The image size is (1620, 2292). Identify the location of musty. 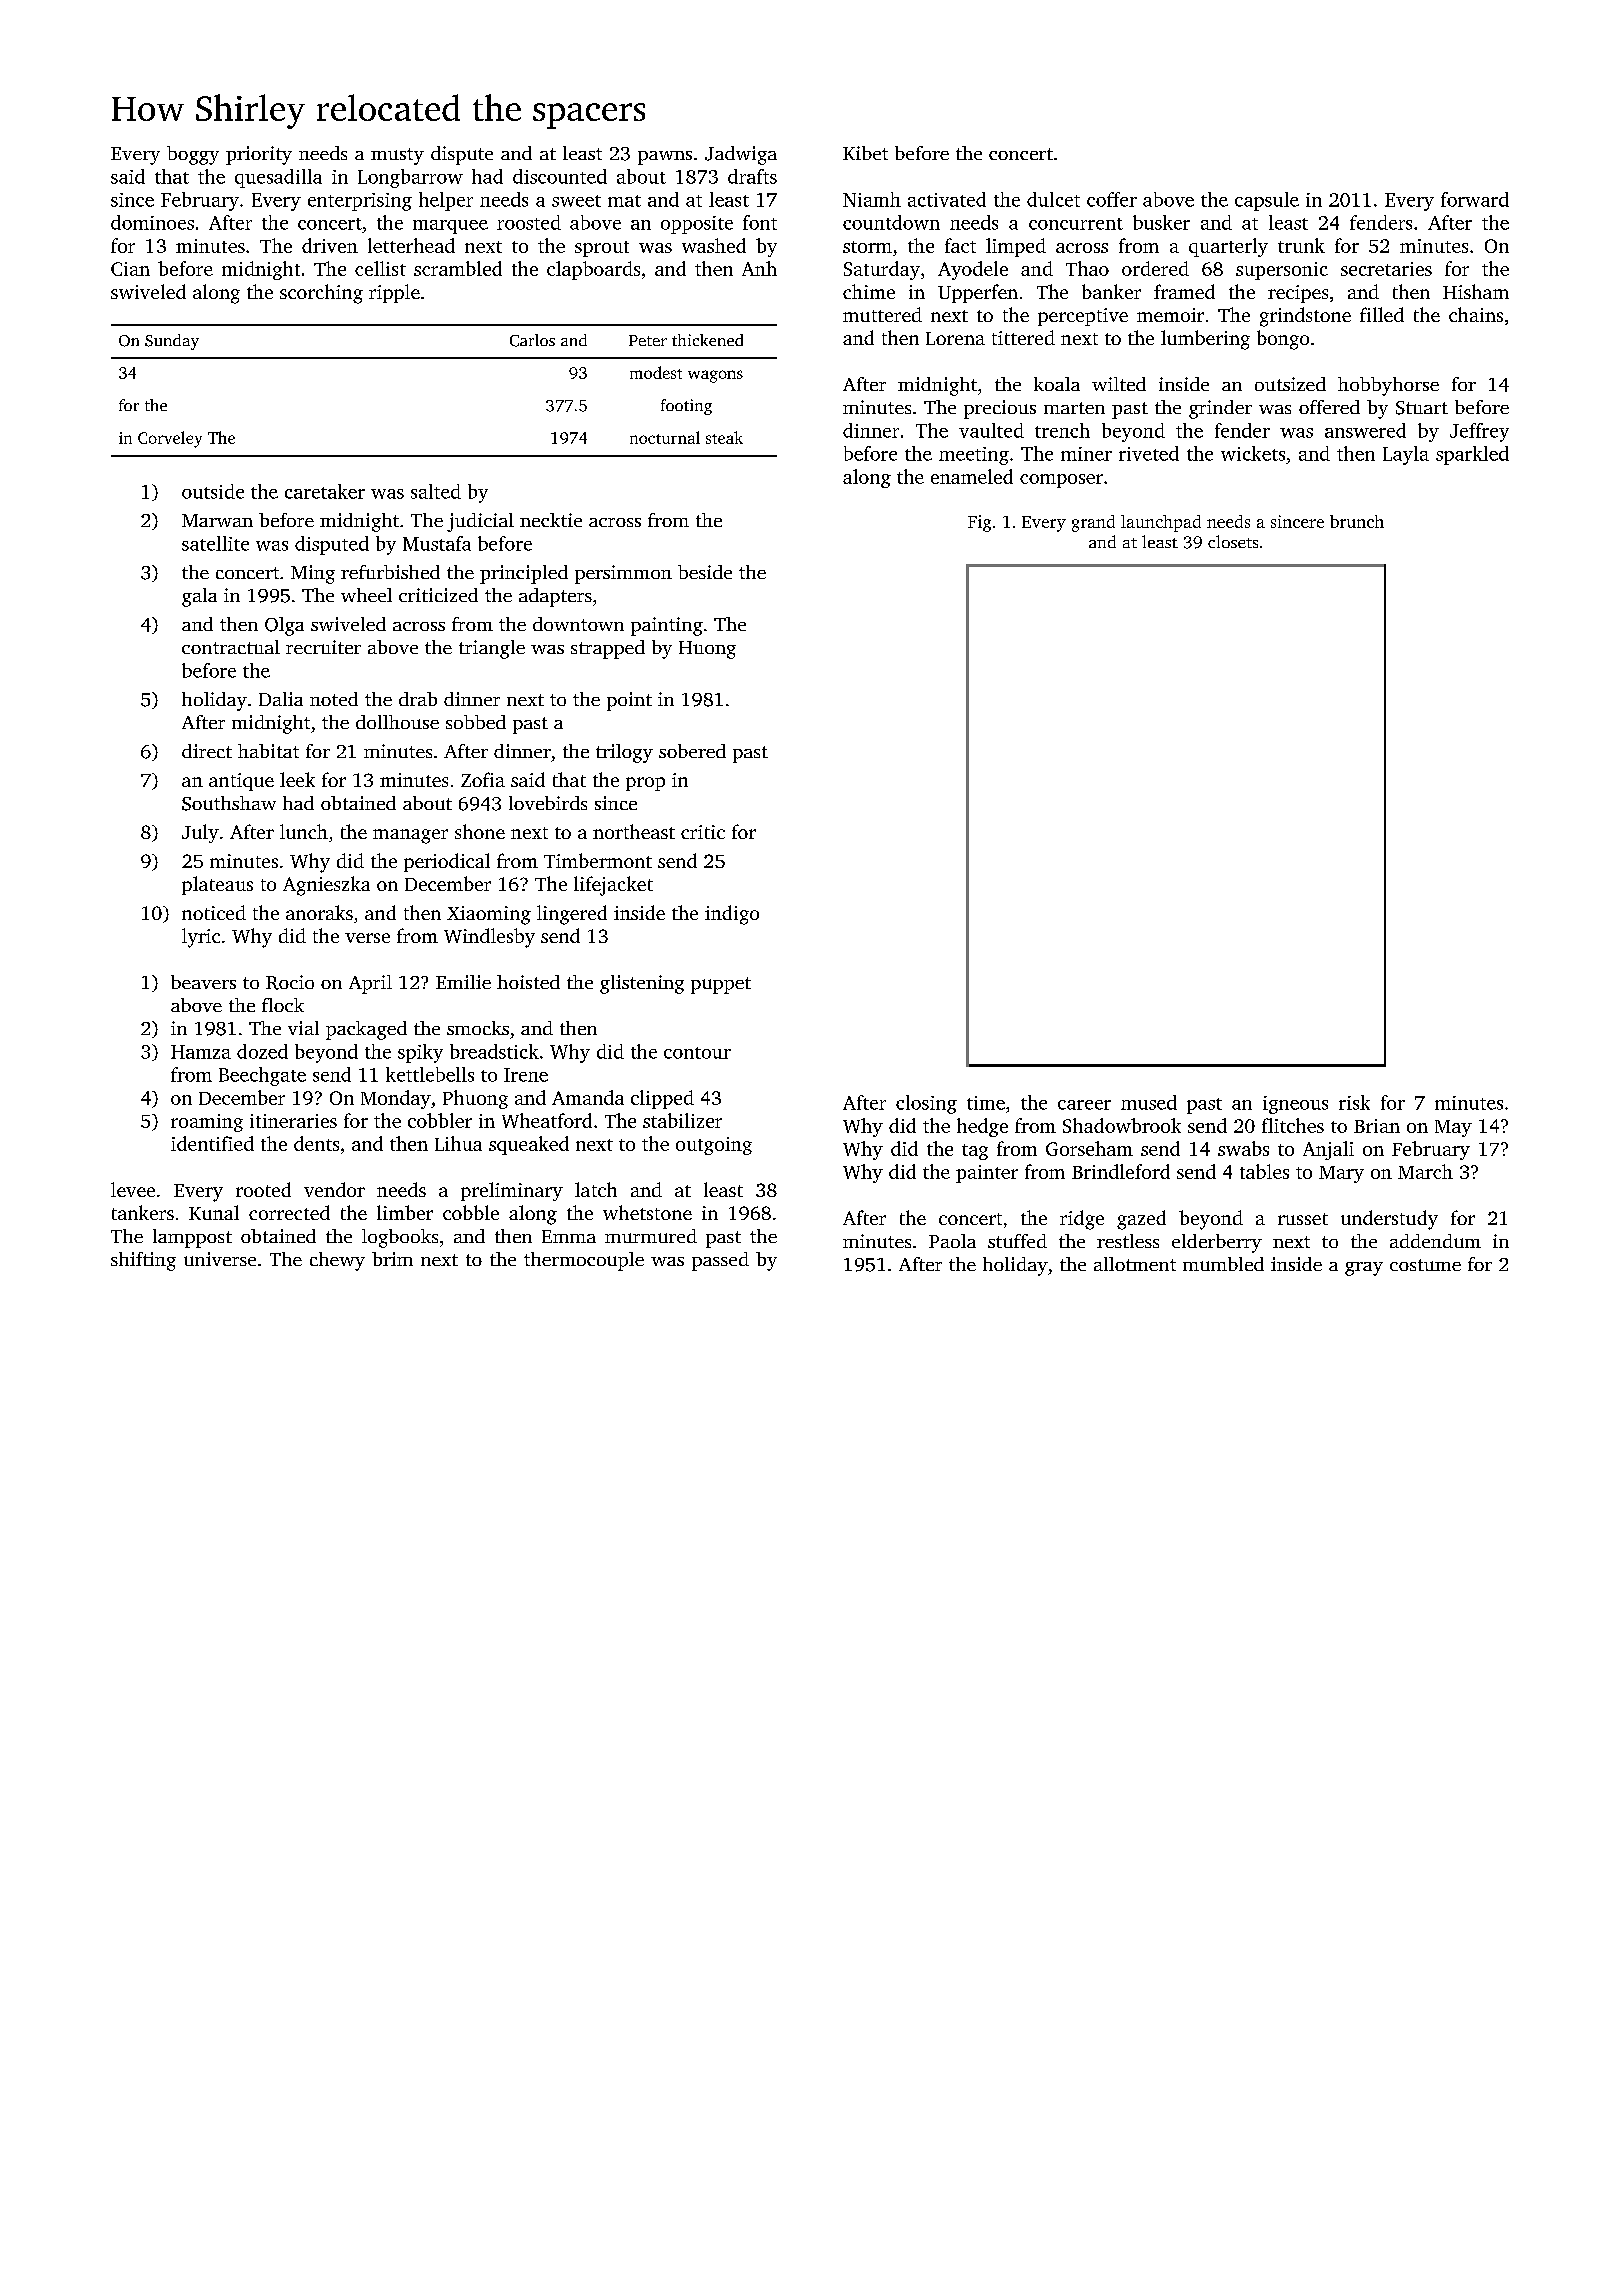
(397, 156).
